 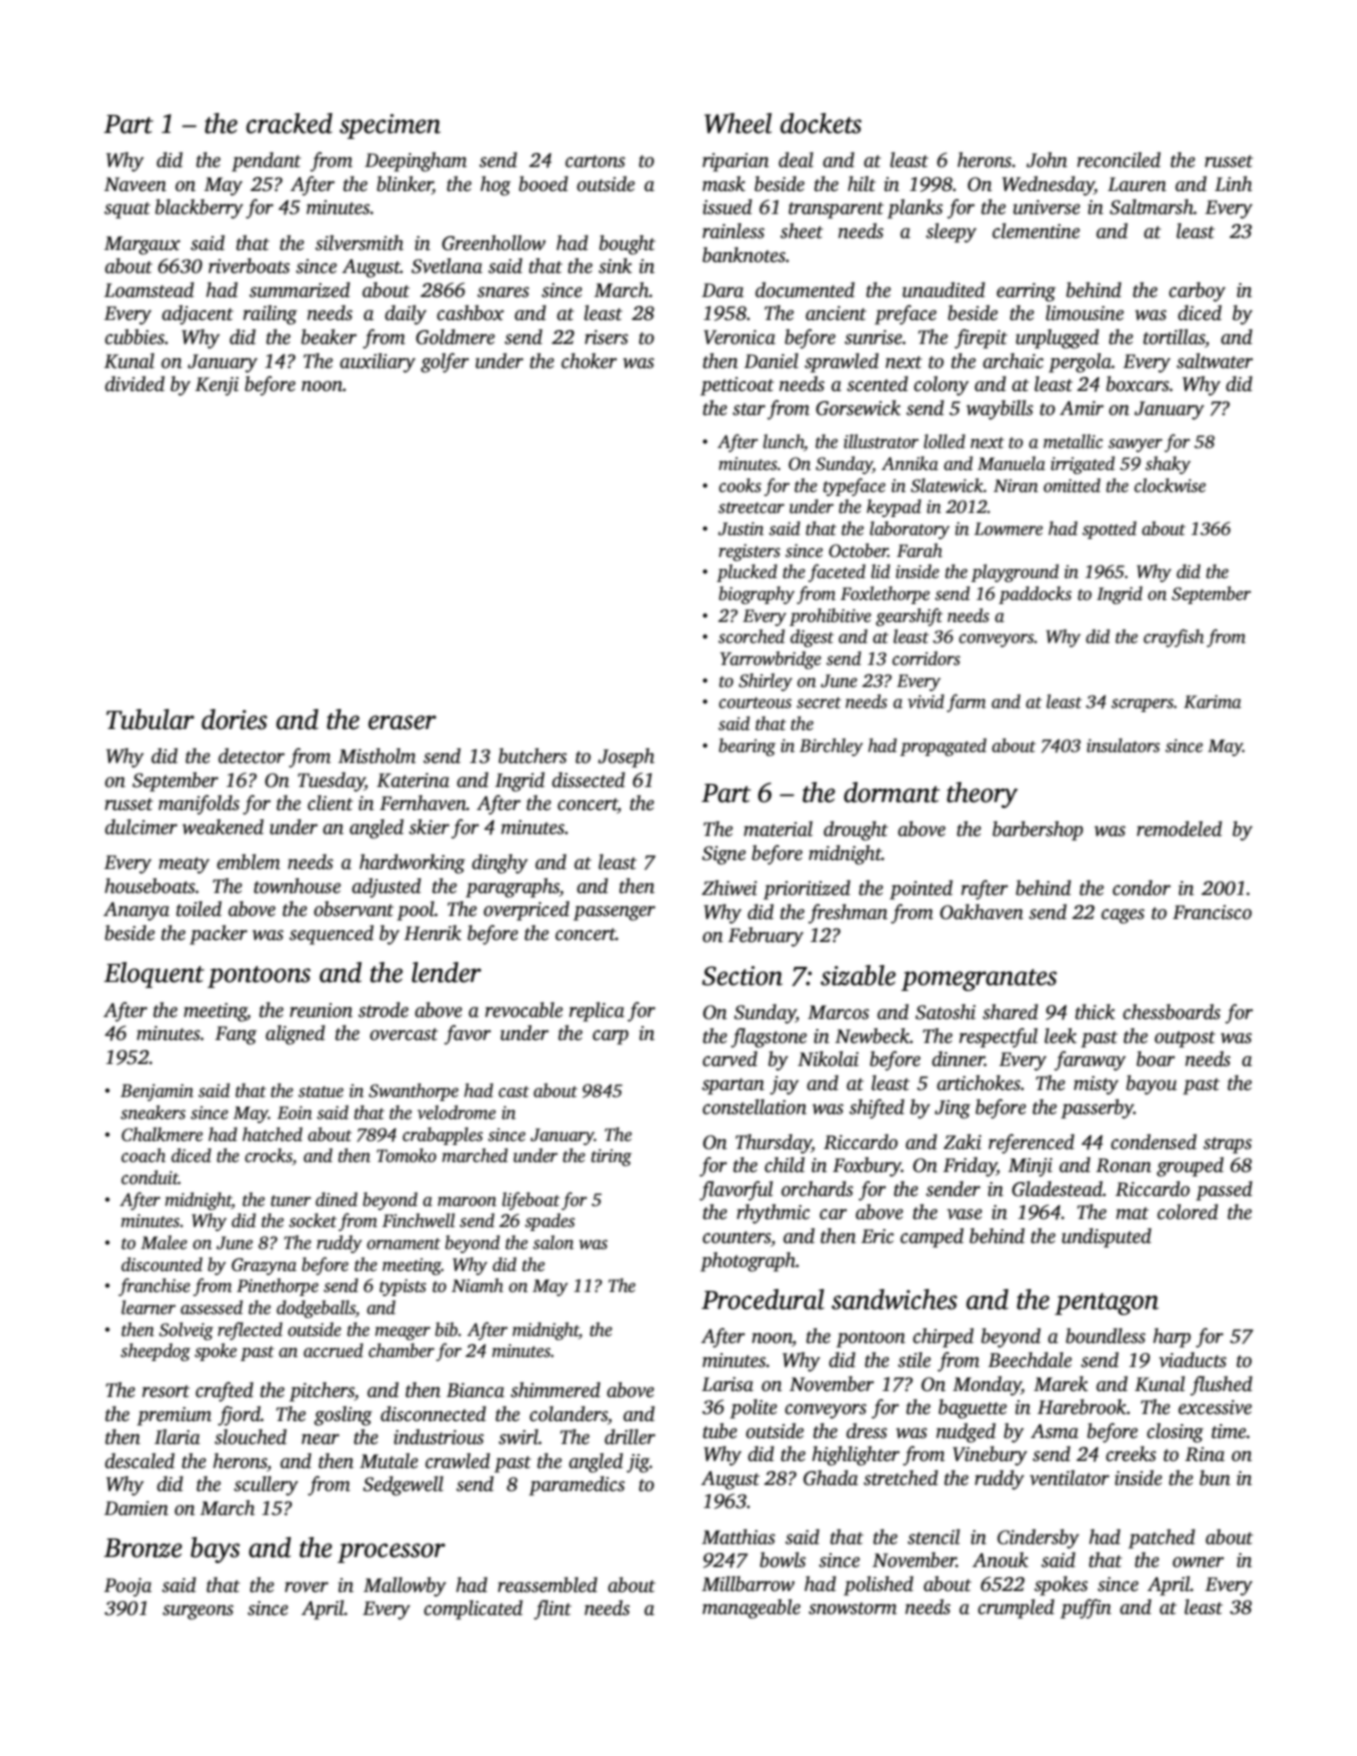 What do you see at coordinates (1233, 184) in the page?
I see `Linh` at bounding box center [1233, 184].
